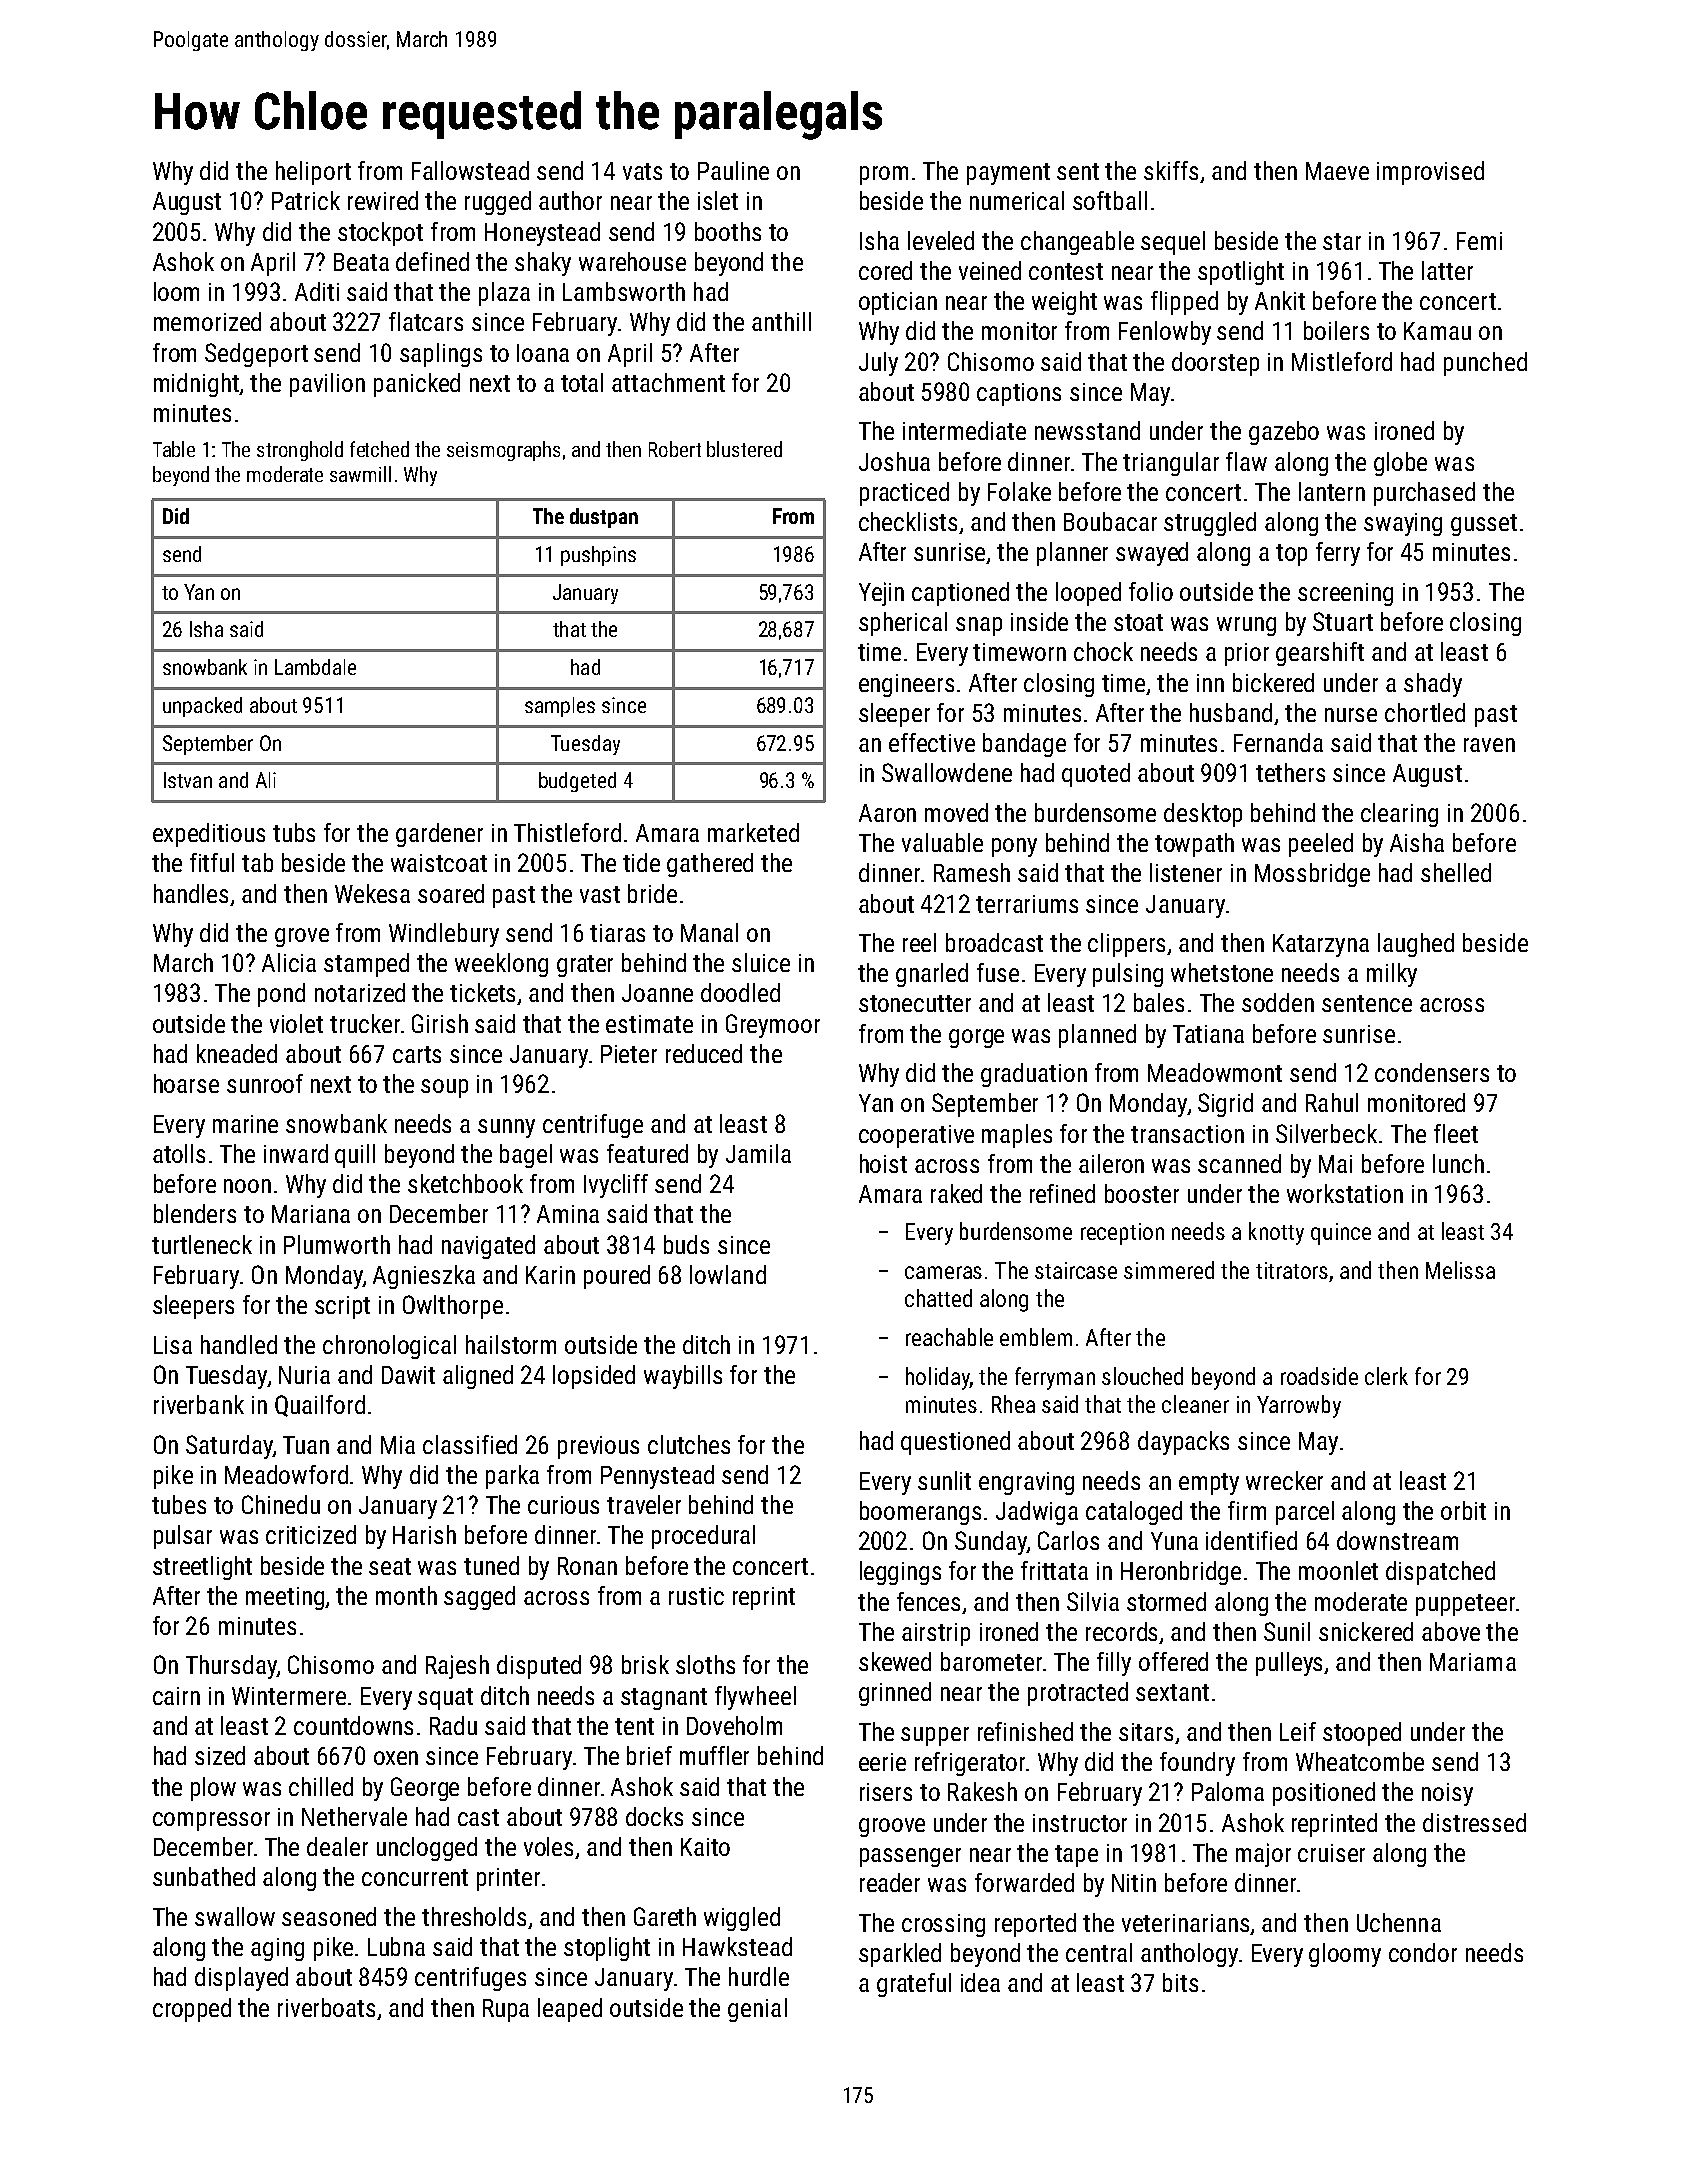 This screenshot has width=1683, height=2178. I want to click on handles, so click(191, 893).
